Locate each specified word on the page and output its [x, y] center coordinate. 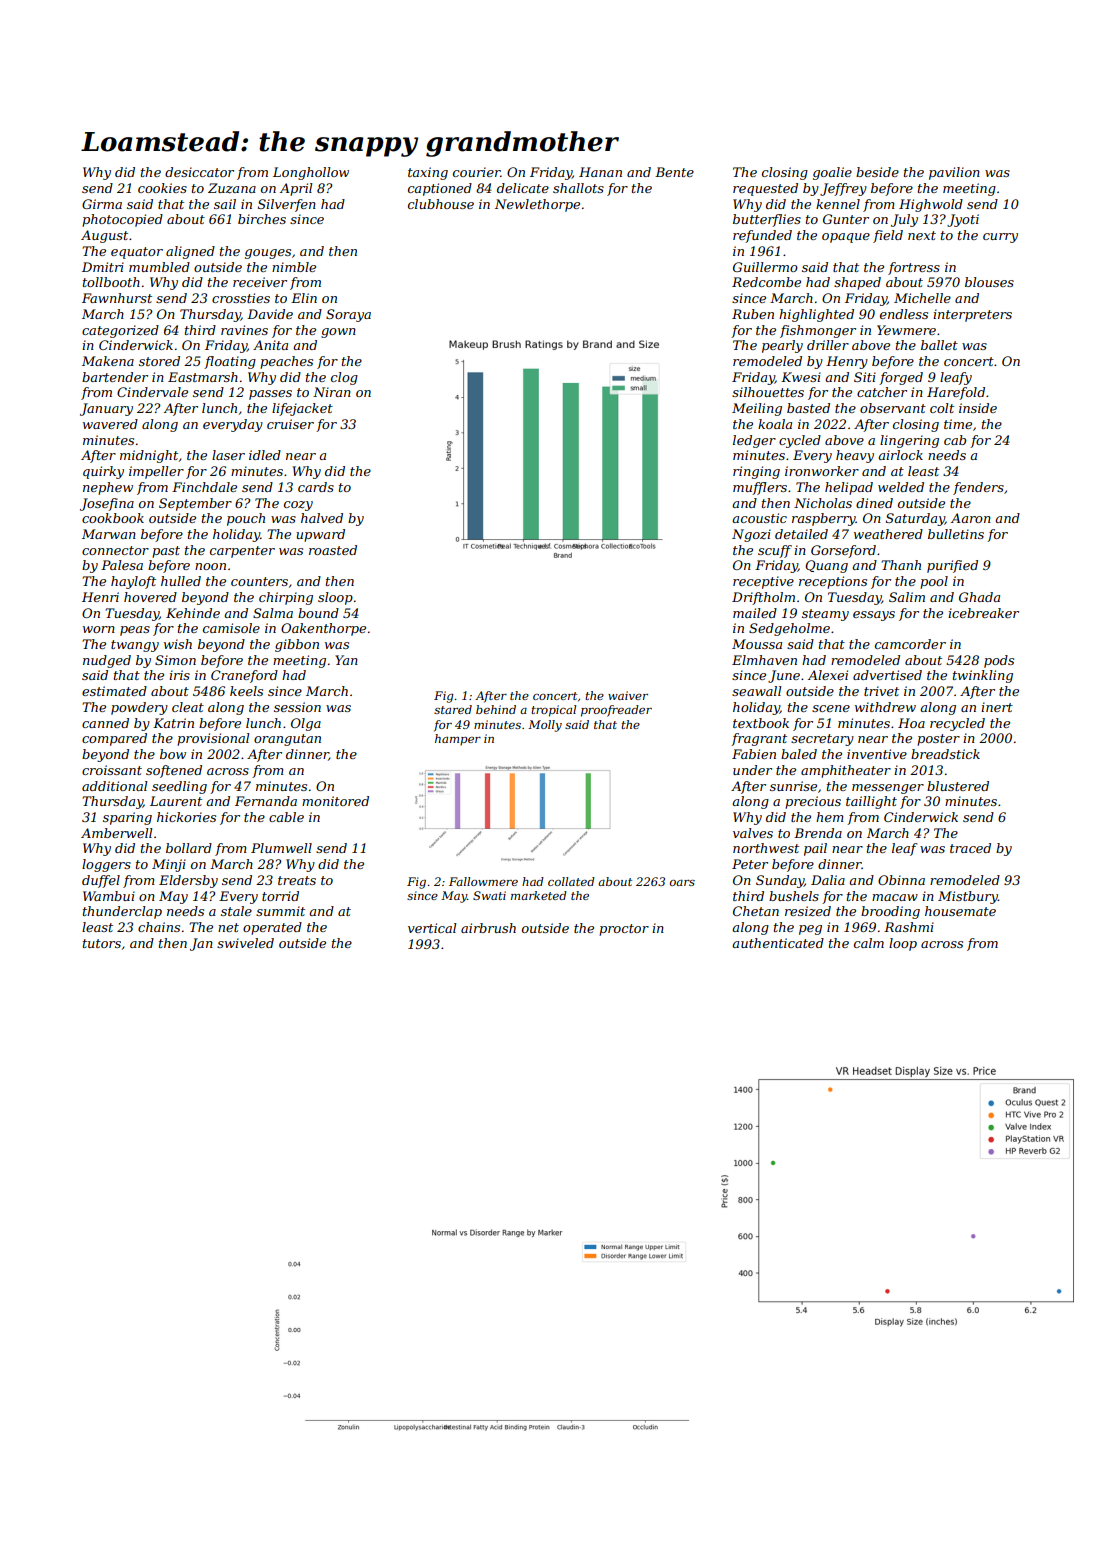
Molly [545, 726]
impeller [156, 472]
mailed [755, 613]
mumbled [159, 267]
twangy [135, 646]
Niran [332, 392]
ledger [754, 441]
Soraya [348, 315]
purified [952, 566]
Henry [847, 362]
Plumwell [281, 848]
